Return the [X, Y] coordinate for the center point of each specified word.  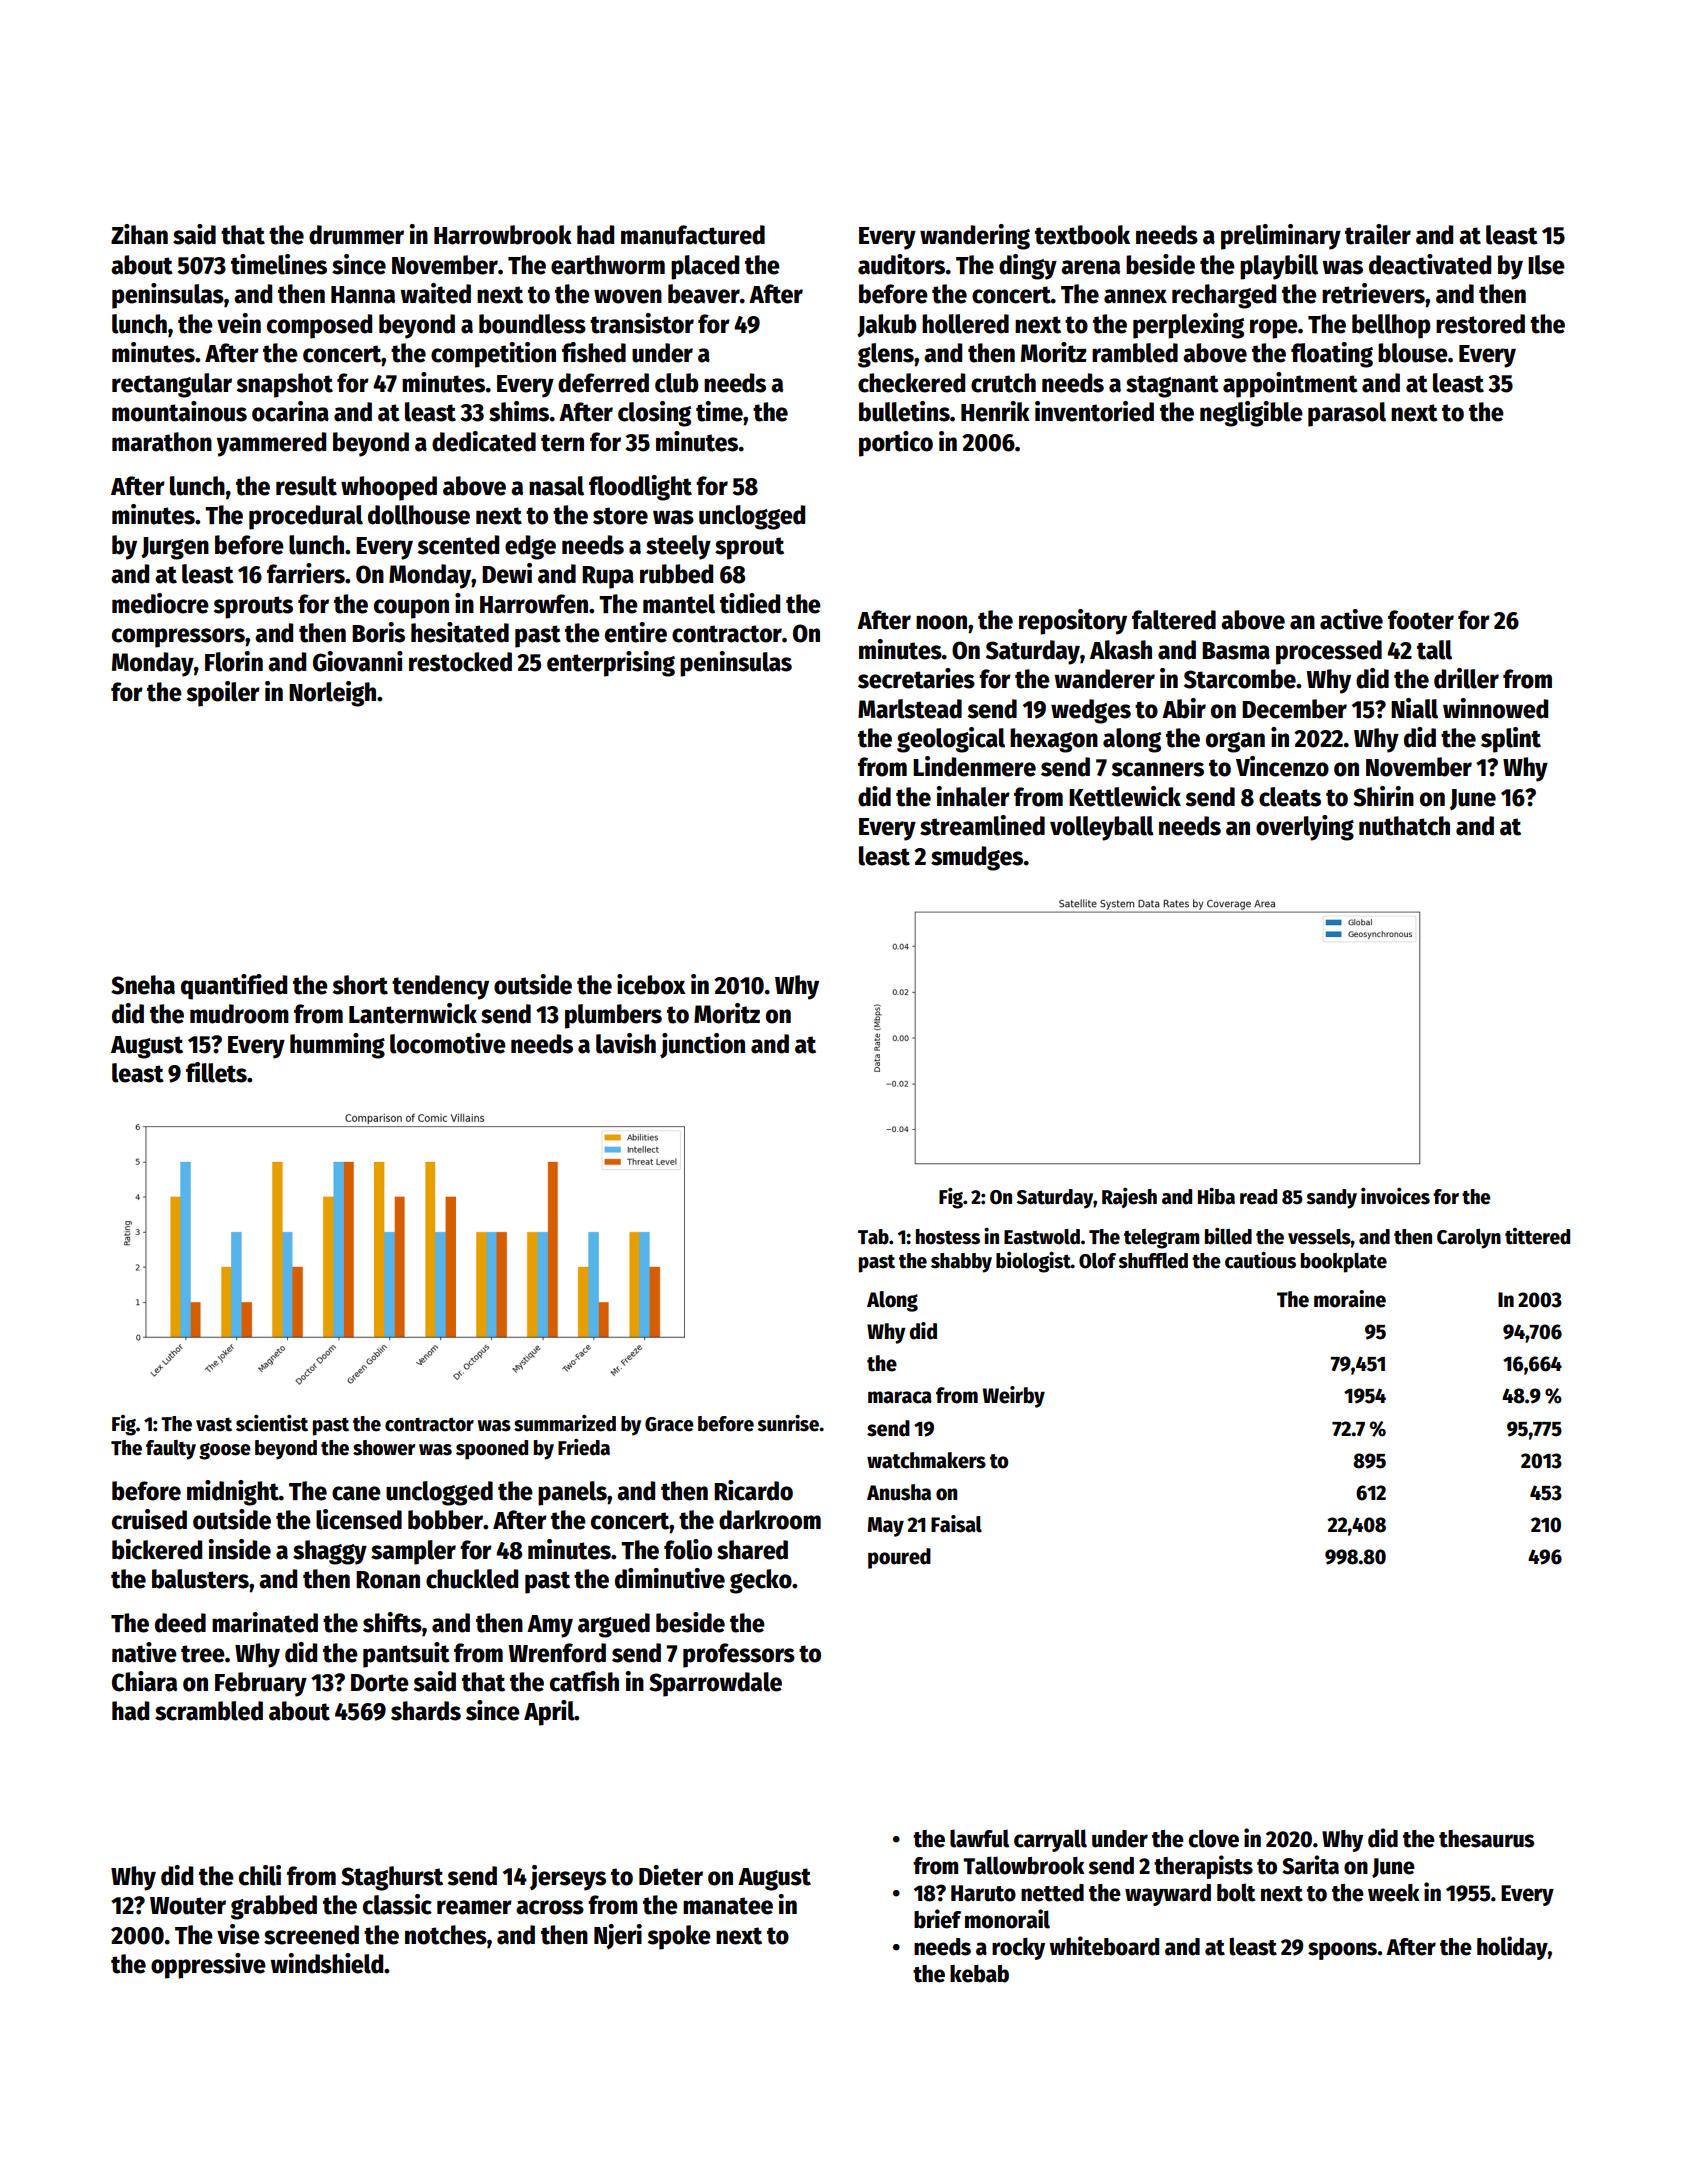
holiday [1512, 1948]
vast [214, 1424]
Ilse [1546, 265]
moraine [1350, 1299]
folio [688, 1549]
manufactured [693, 235]
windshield [326, 1963]
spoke [679, 1937]
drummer [356, 235]
